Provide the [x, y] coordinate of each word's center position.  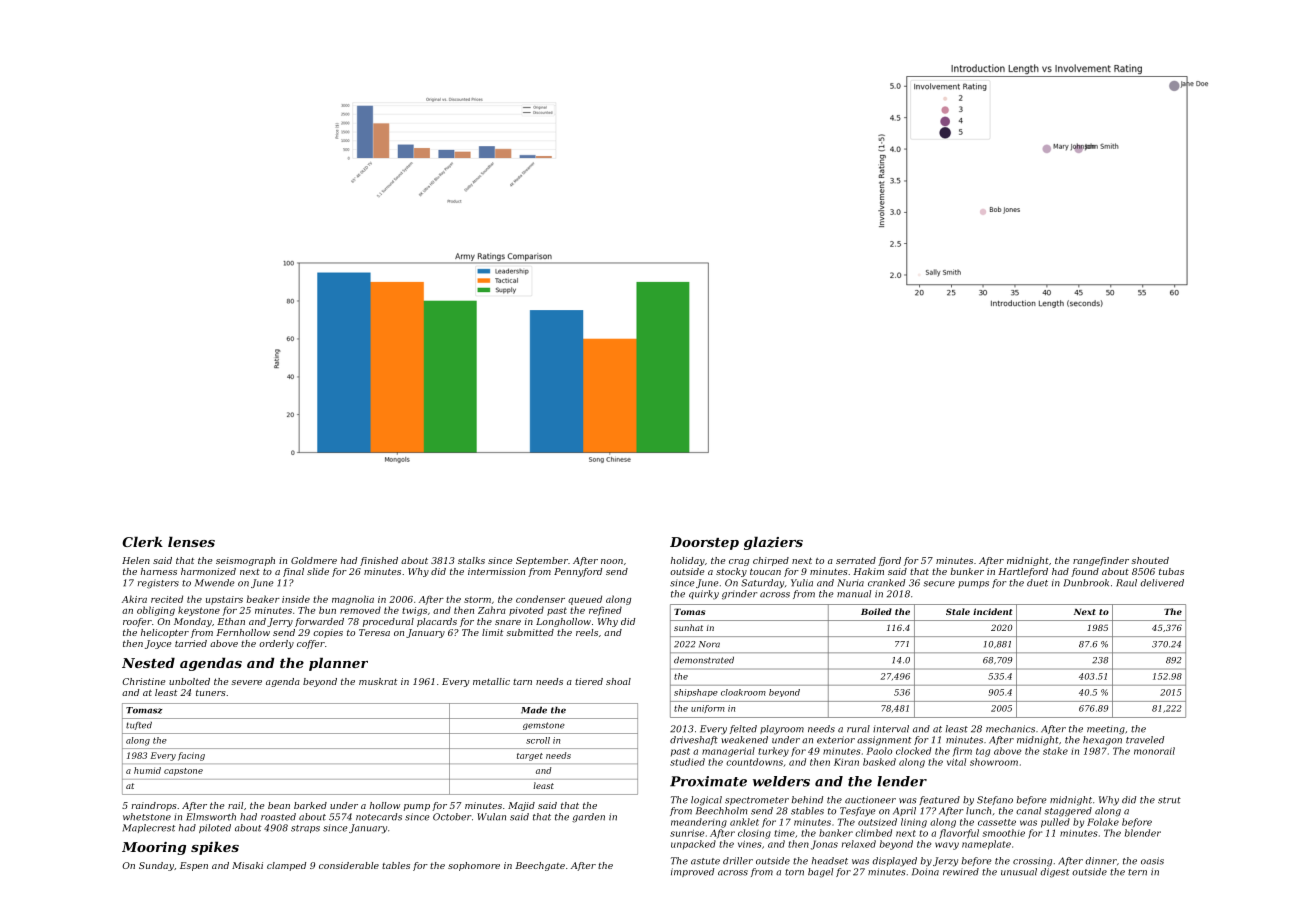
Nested [148, 662]
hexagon [1102, 741]
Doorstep [704, 543]
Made [534, 710]
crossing [1032, 862]
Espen [194, 866]
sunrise [687, 833]
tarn [522, 682]
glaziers [773, 543]
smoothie [1004, 833]
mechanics [1010, 729]
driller [738, 861]
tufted [139, 726]
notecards [379, 817]
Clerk [142, 541]
